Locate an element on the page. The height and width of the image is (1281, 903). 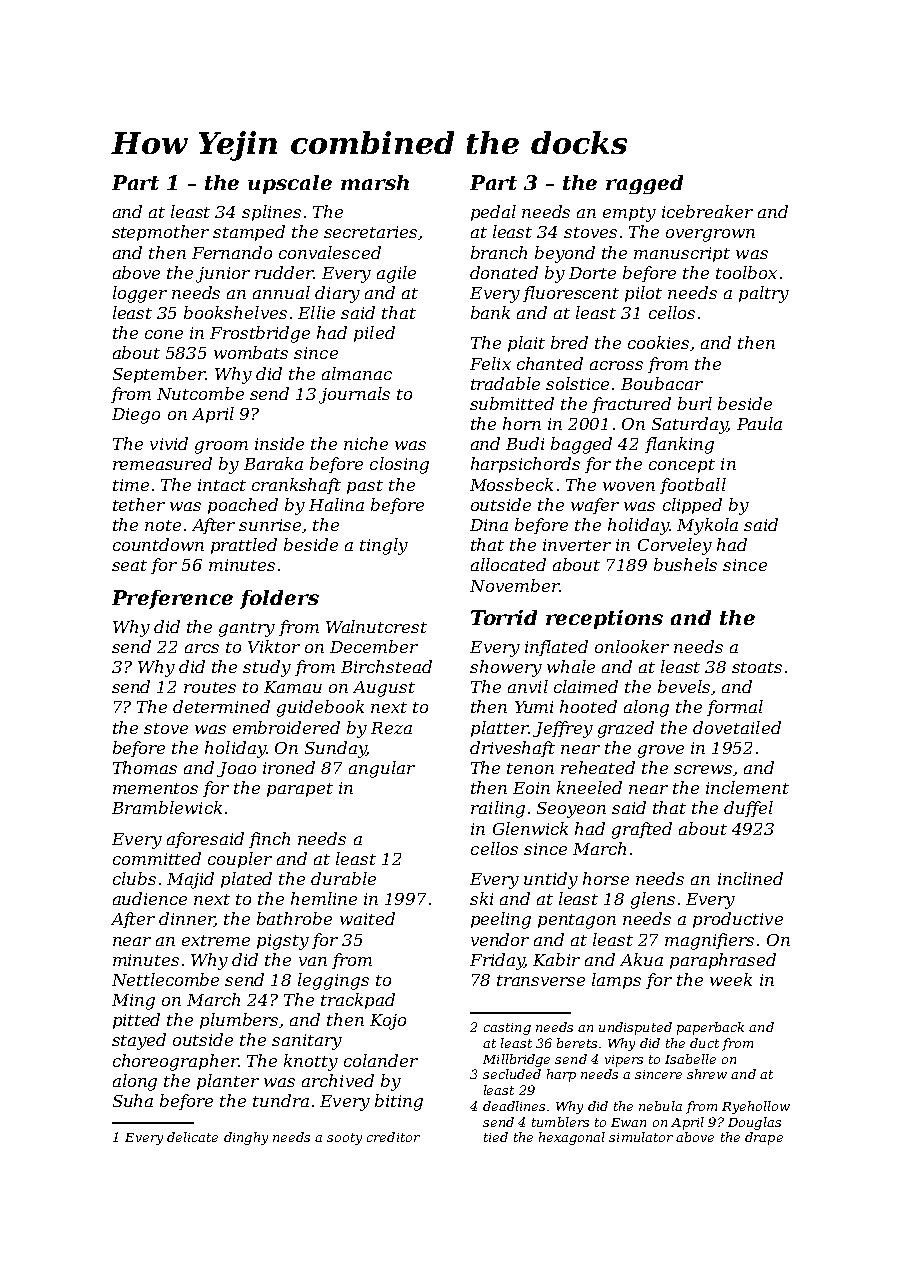
simulator is located at coordinates (641, 1137).
